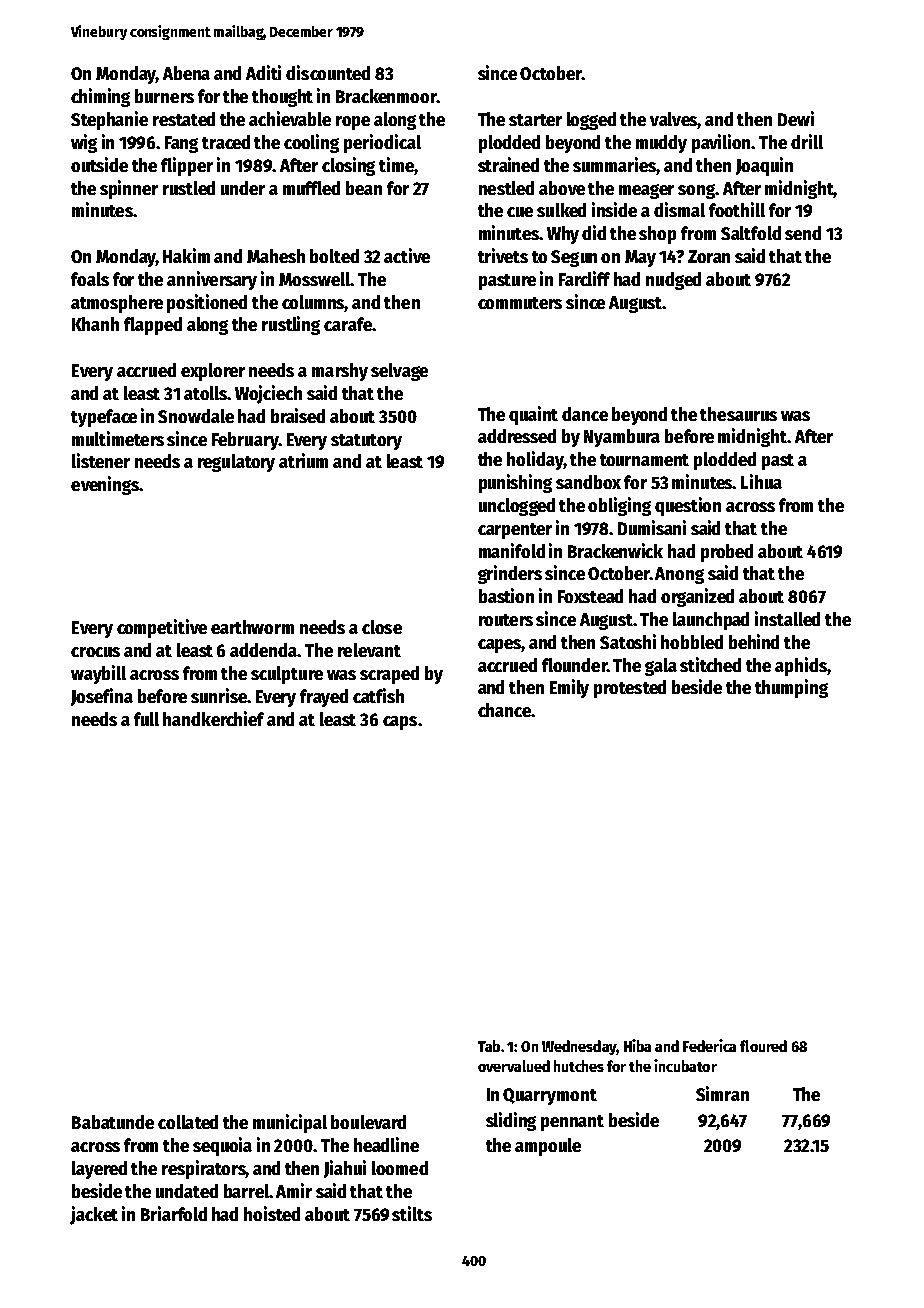 This document has width=924, height=1308. I want to click on thumping, so click(791, 688).
